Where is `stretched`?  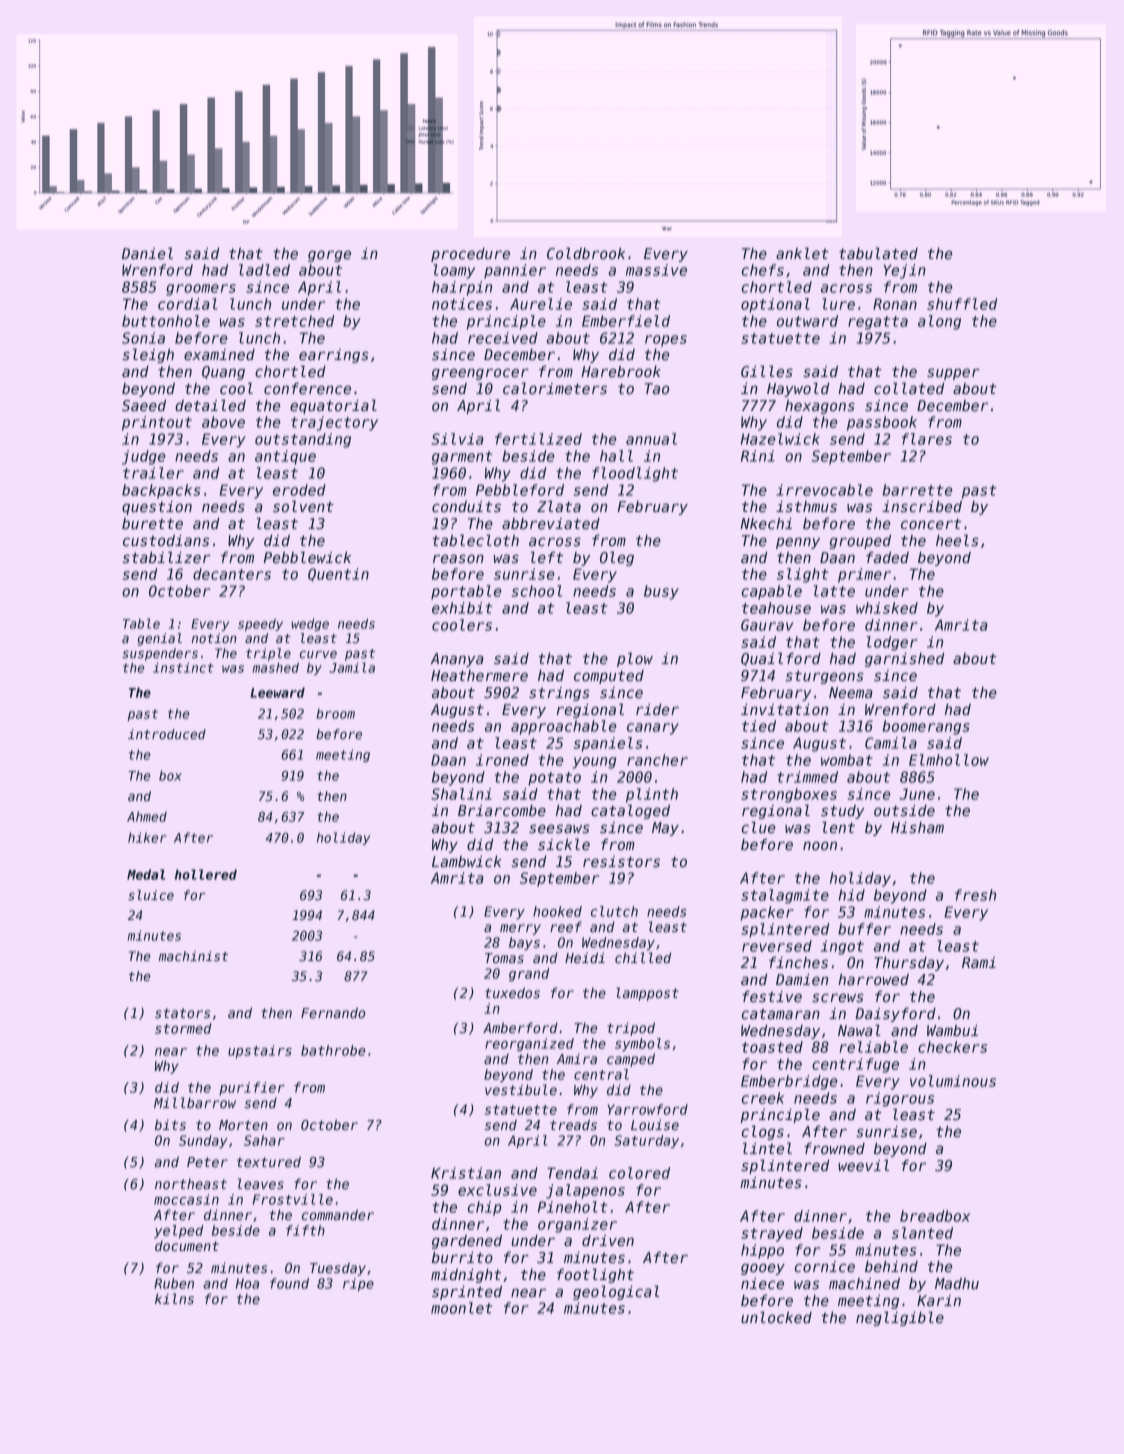
stretched is located at coordinates (294, 321).
